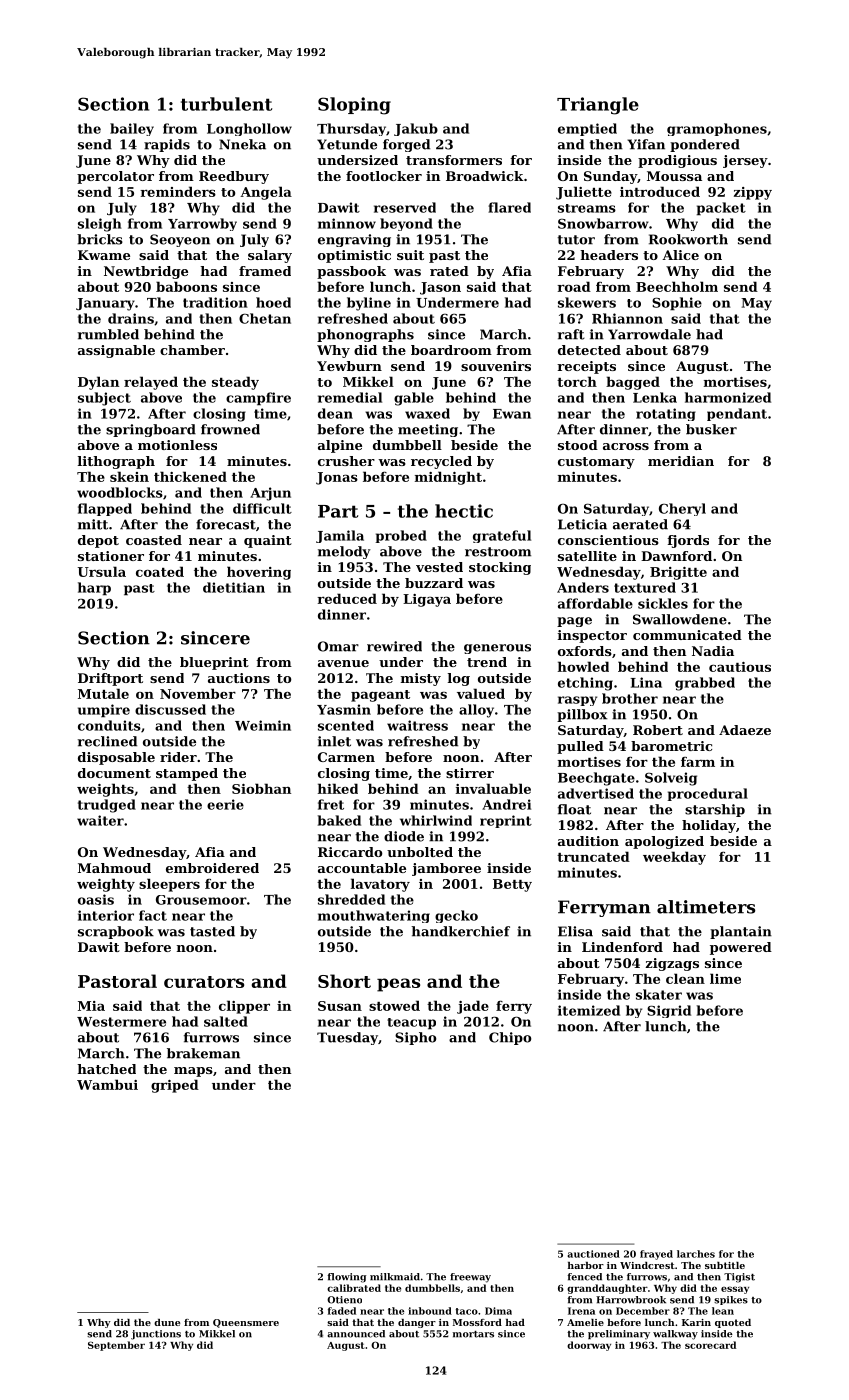  What do you see at coordinates (190, 476) in the image?
I see `thickened` at bounding box center [190, 476].
